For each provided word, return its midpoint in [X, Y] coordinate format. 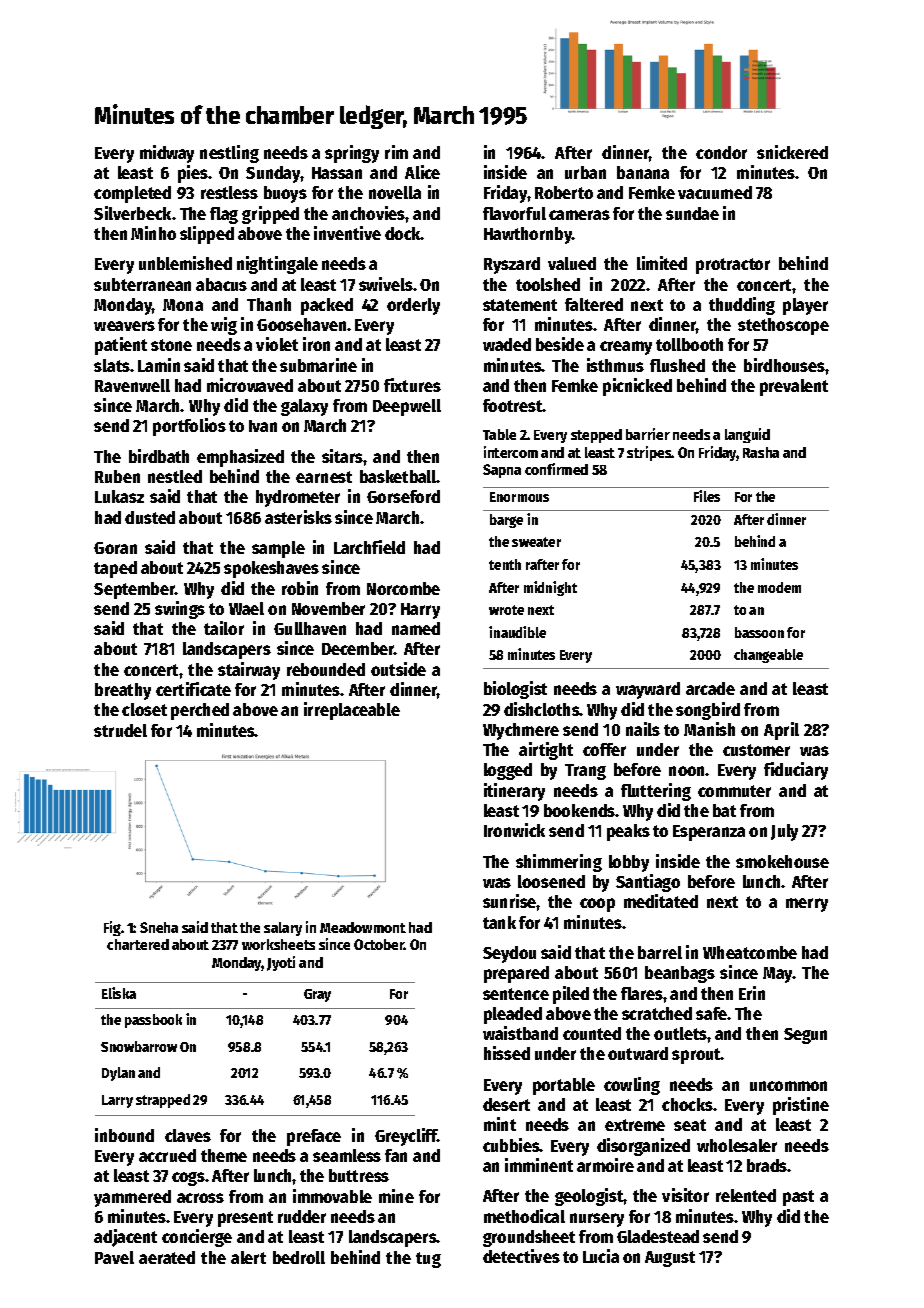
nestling [229, 154]
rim [396, 152]
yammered [132, 1198]
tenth [505, 564]
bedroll [299, 1257]
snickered [792, 152]
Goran [115, 548]
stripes [649, 453]
